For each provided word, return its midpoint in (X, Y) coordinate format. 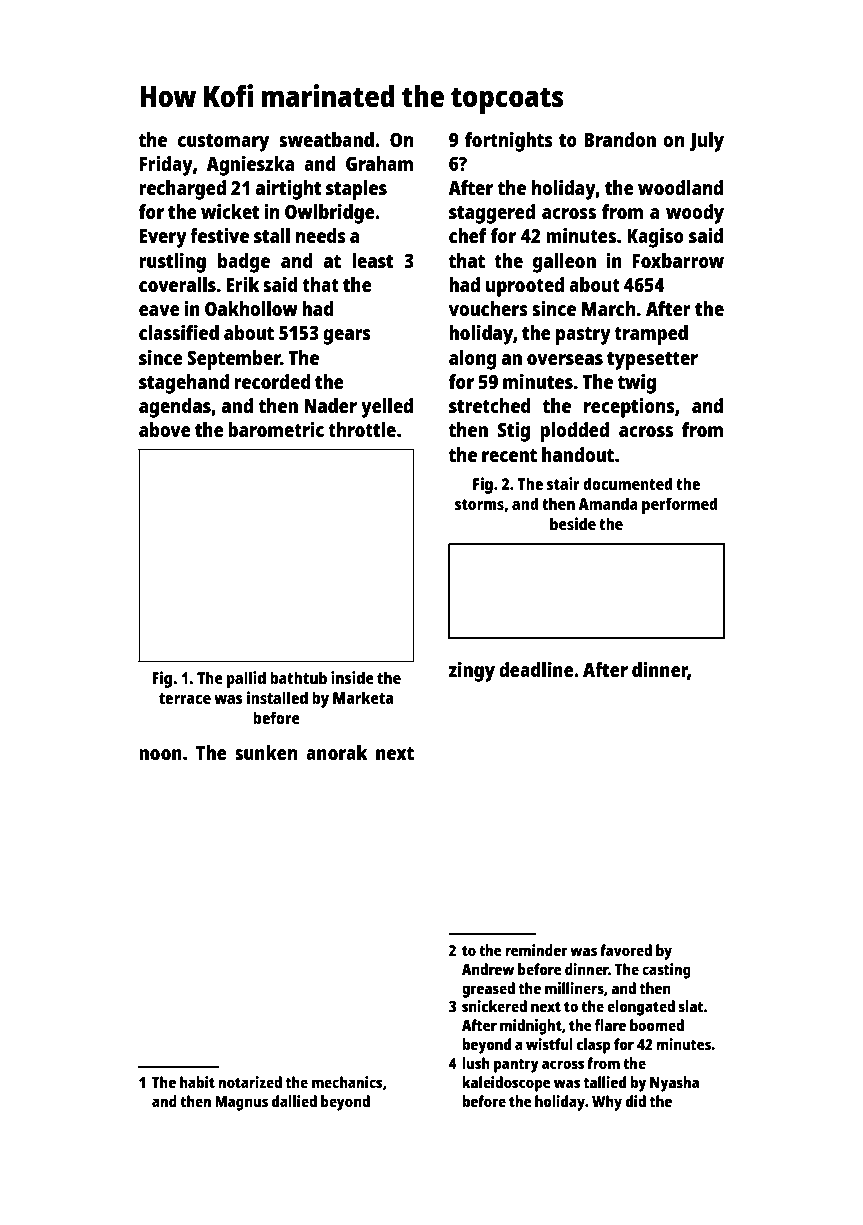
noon (160, 754)
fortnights (509, 142)
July (706, 142)
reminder (537, 950)
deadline (536, 669)
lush (476, 1063)
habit (197, 1082)
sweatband (326, 139)
